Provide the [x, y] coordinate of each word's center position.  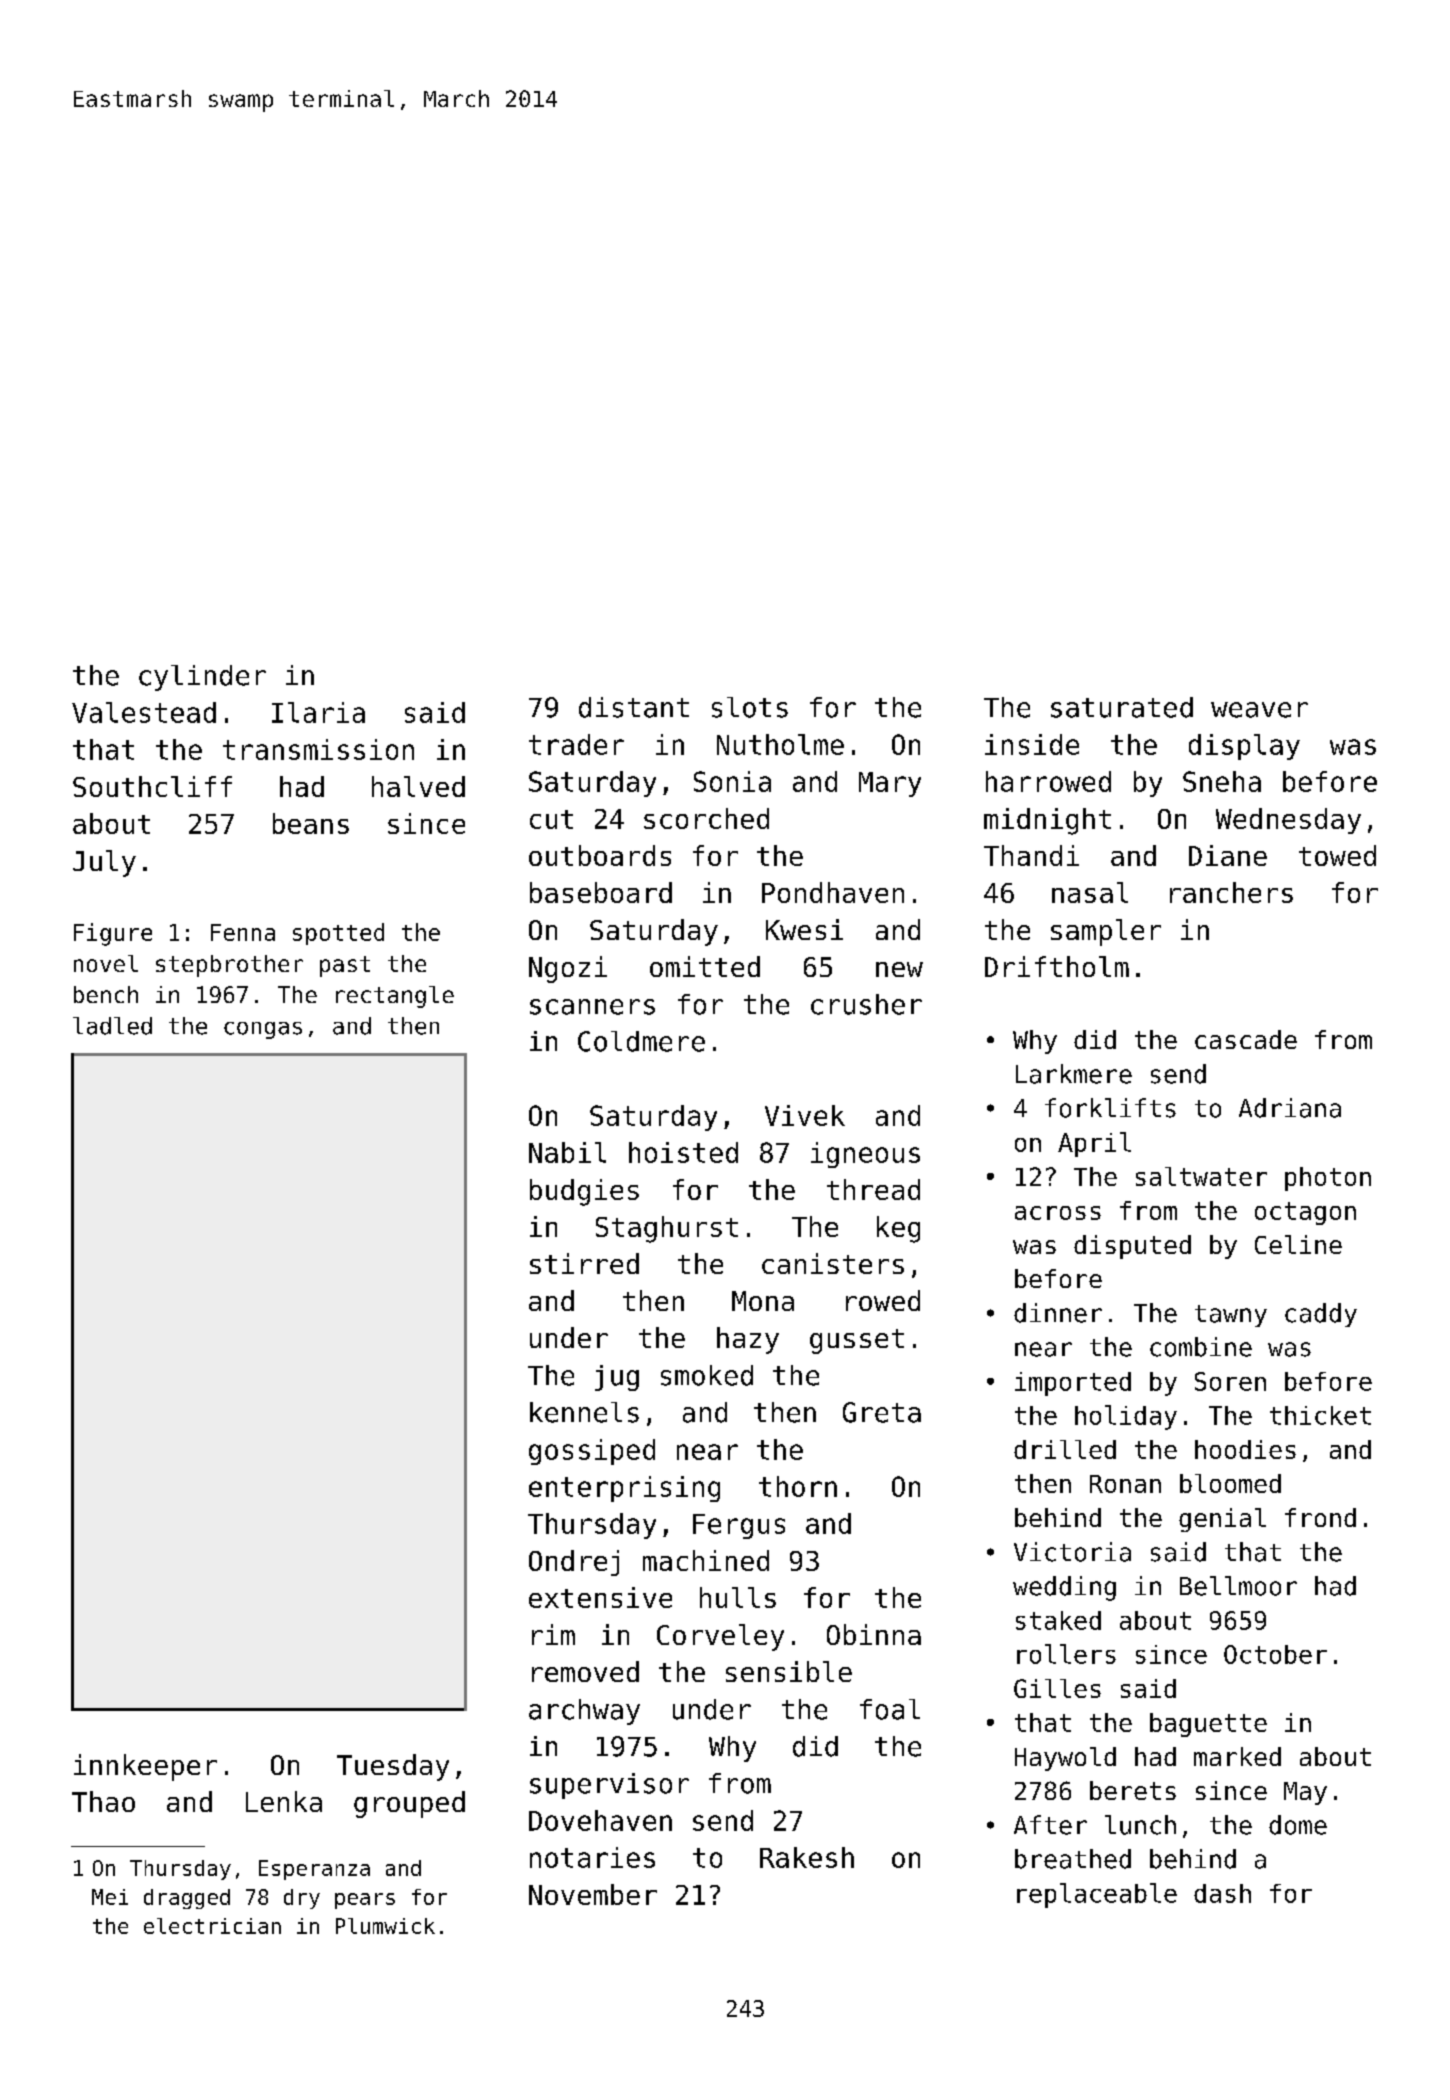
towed [1337, 855]
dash [1222, 1893]
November [593, 1894]
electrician [212, 1926]
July [104, 863]
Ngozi [568, 969]
